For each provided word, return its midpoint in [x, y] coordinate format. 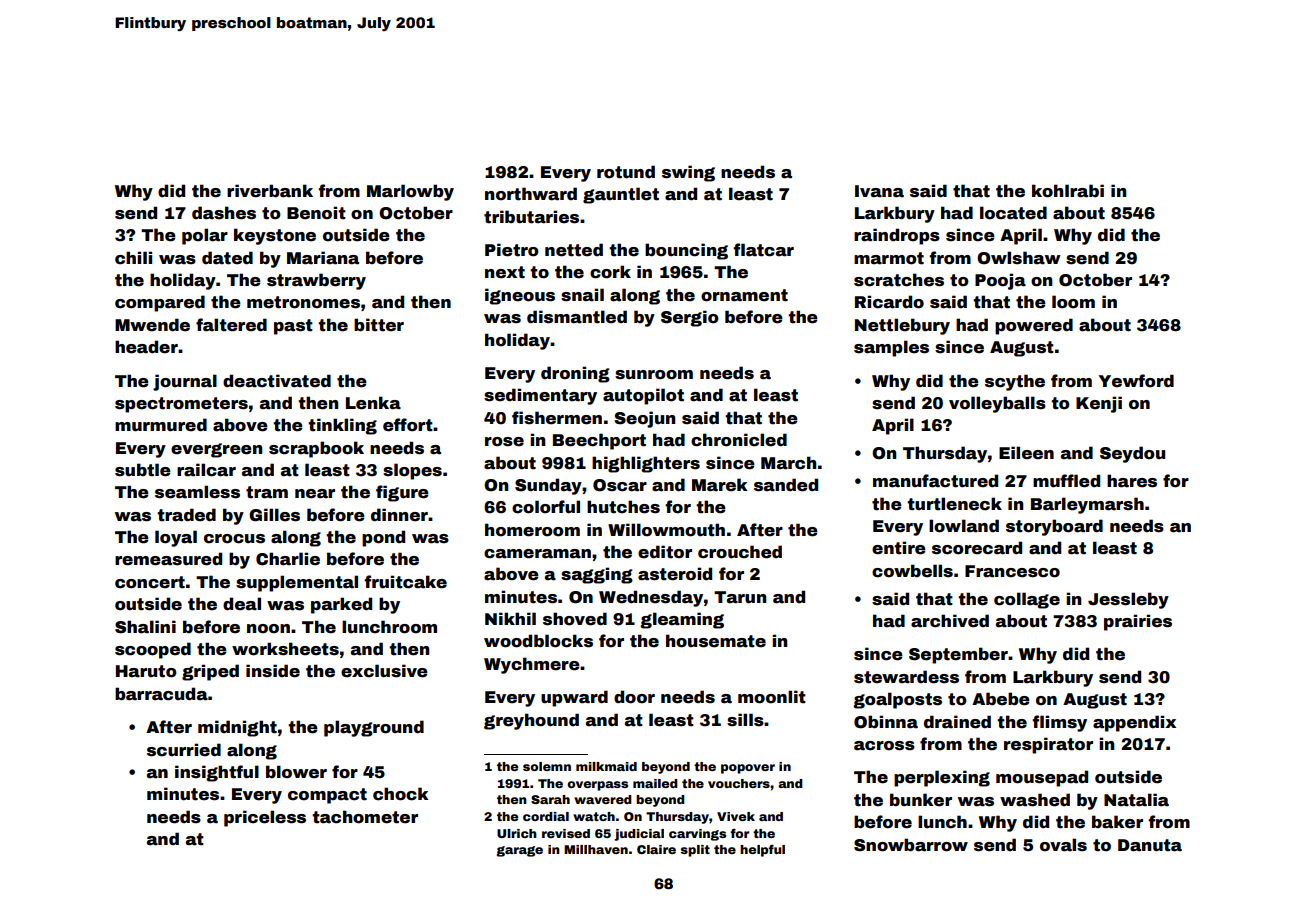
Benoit [316, 213]
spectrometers [181, 405]
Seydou [1132, 454]
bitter [379, 325]
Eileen [1026, 453]
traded [186, 515]
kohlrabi [1068, 191]
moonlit [772, 697]
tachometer [365, 817]
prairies [1138, 622]
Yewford [1136, 381]
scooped [153, 650]
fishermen [557, 418]
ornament [744, 295]
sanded [786, 485]
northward [531, 194]
